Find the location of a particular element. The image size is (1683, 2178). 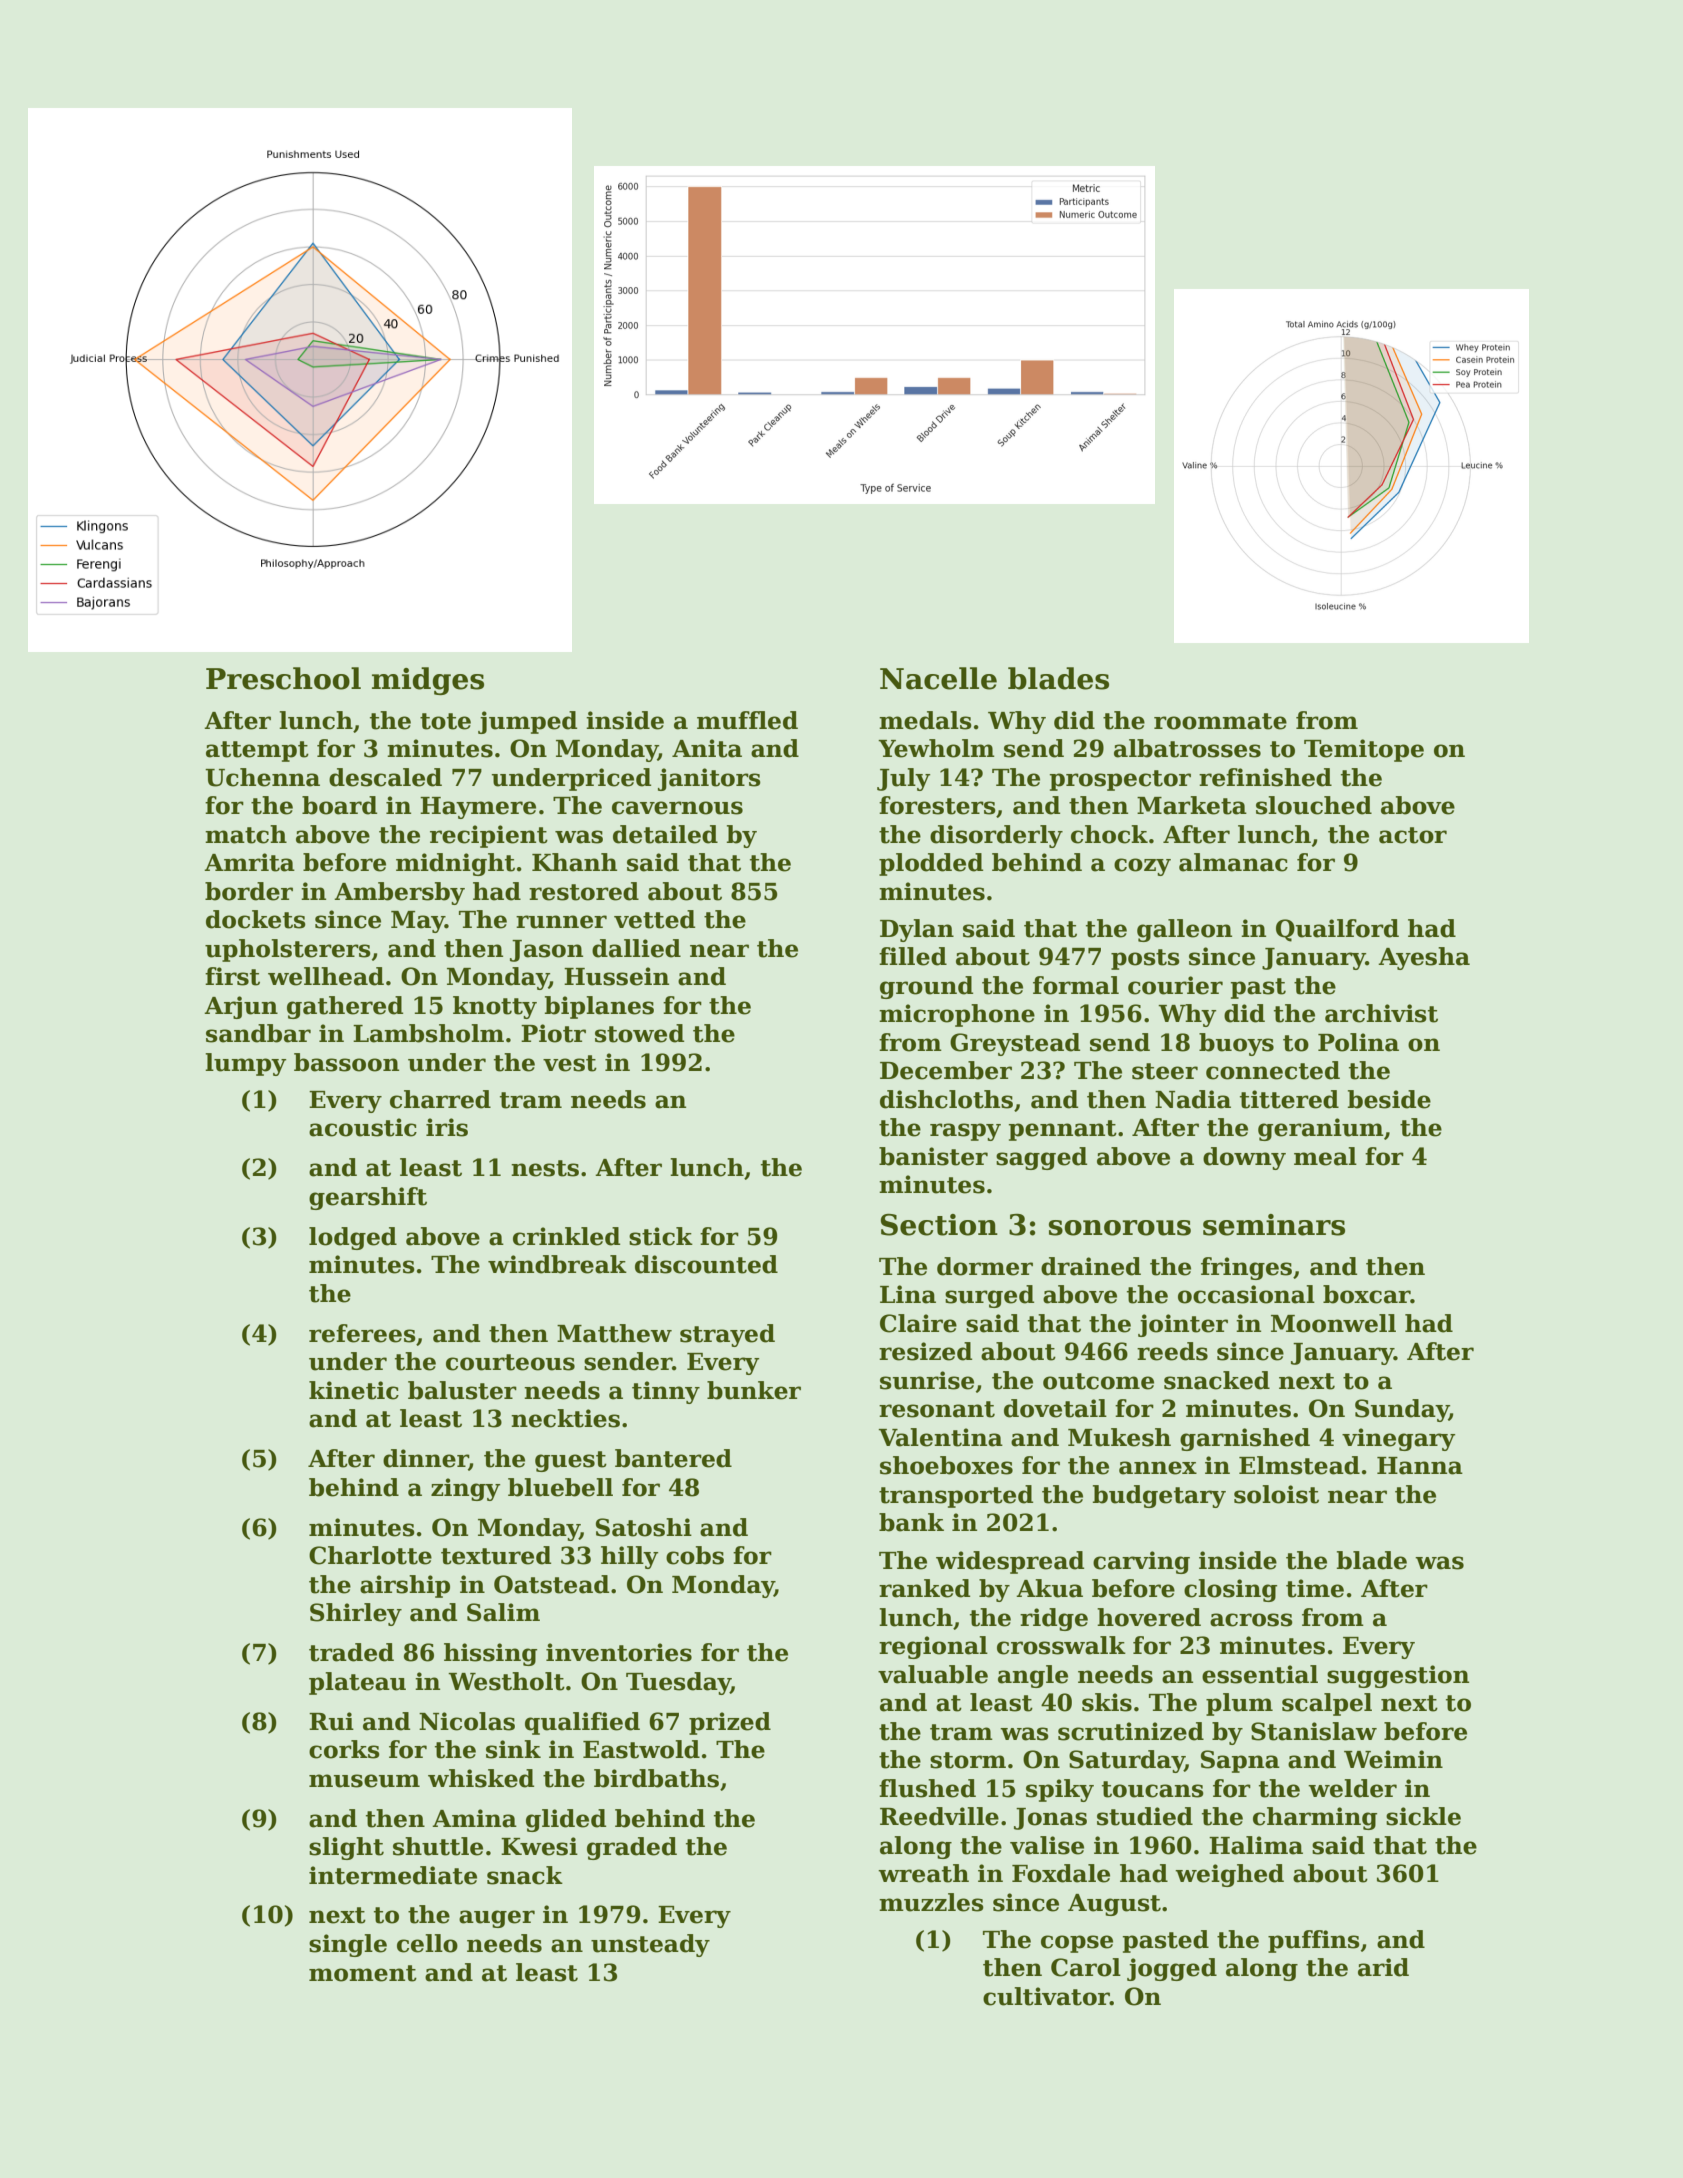

moment is located at coordinates (363, 1973).
